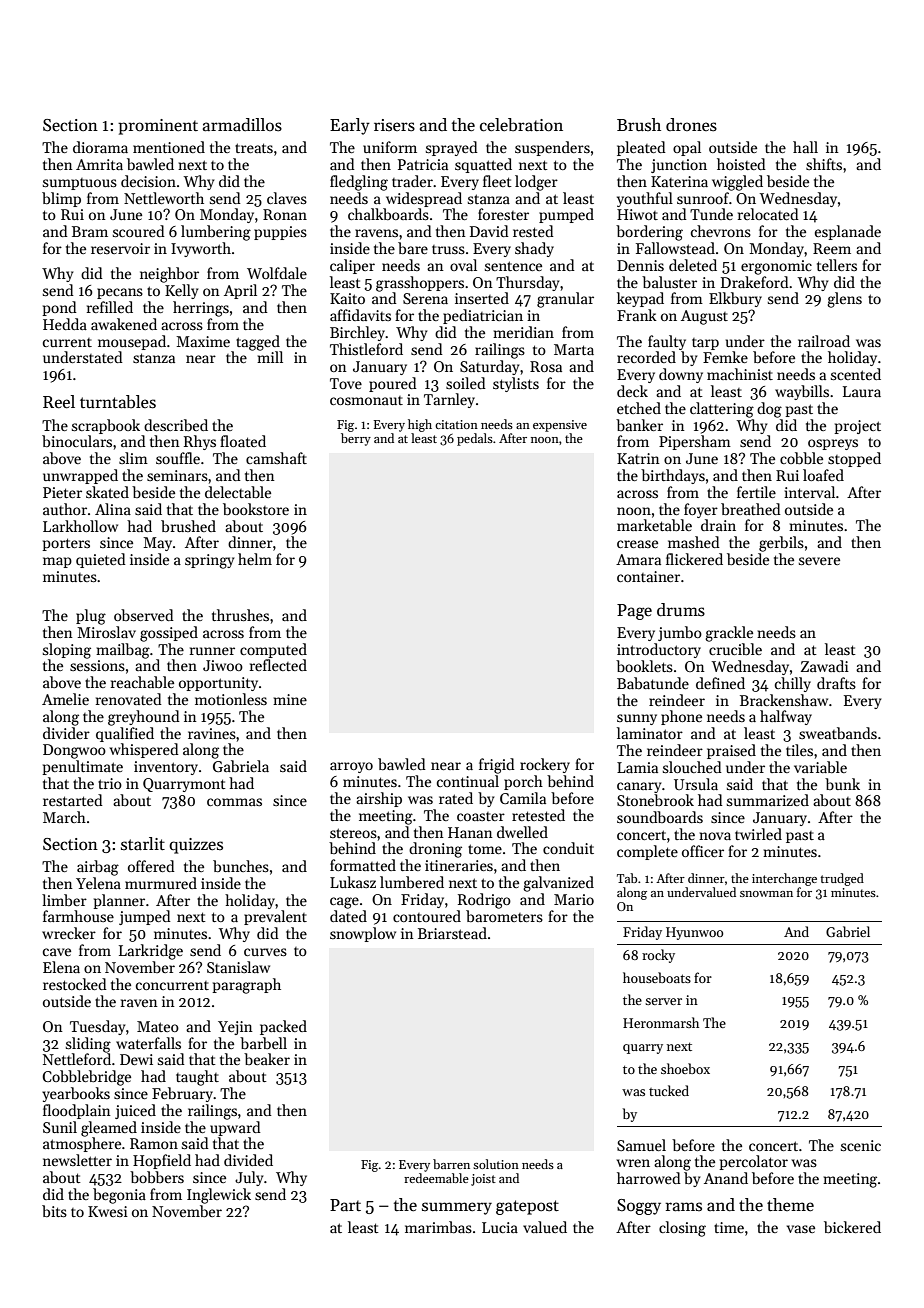 This image has width=924, height=1308. Describe the element at coordinates (203, 341) in the image. I see `Maxime` at that location.
